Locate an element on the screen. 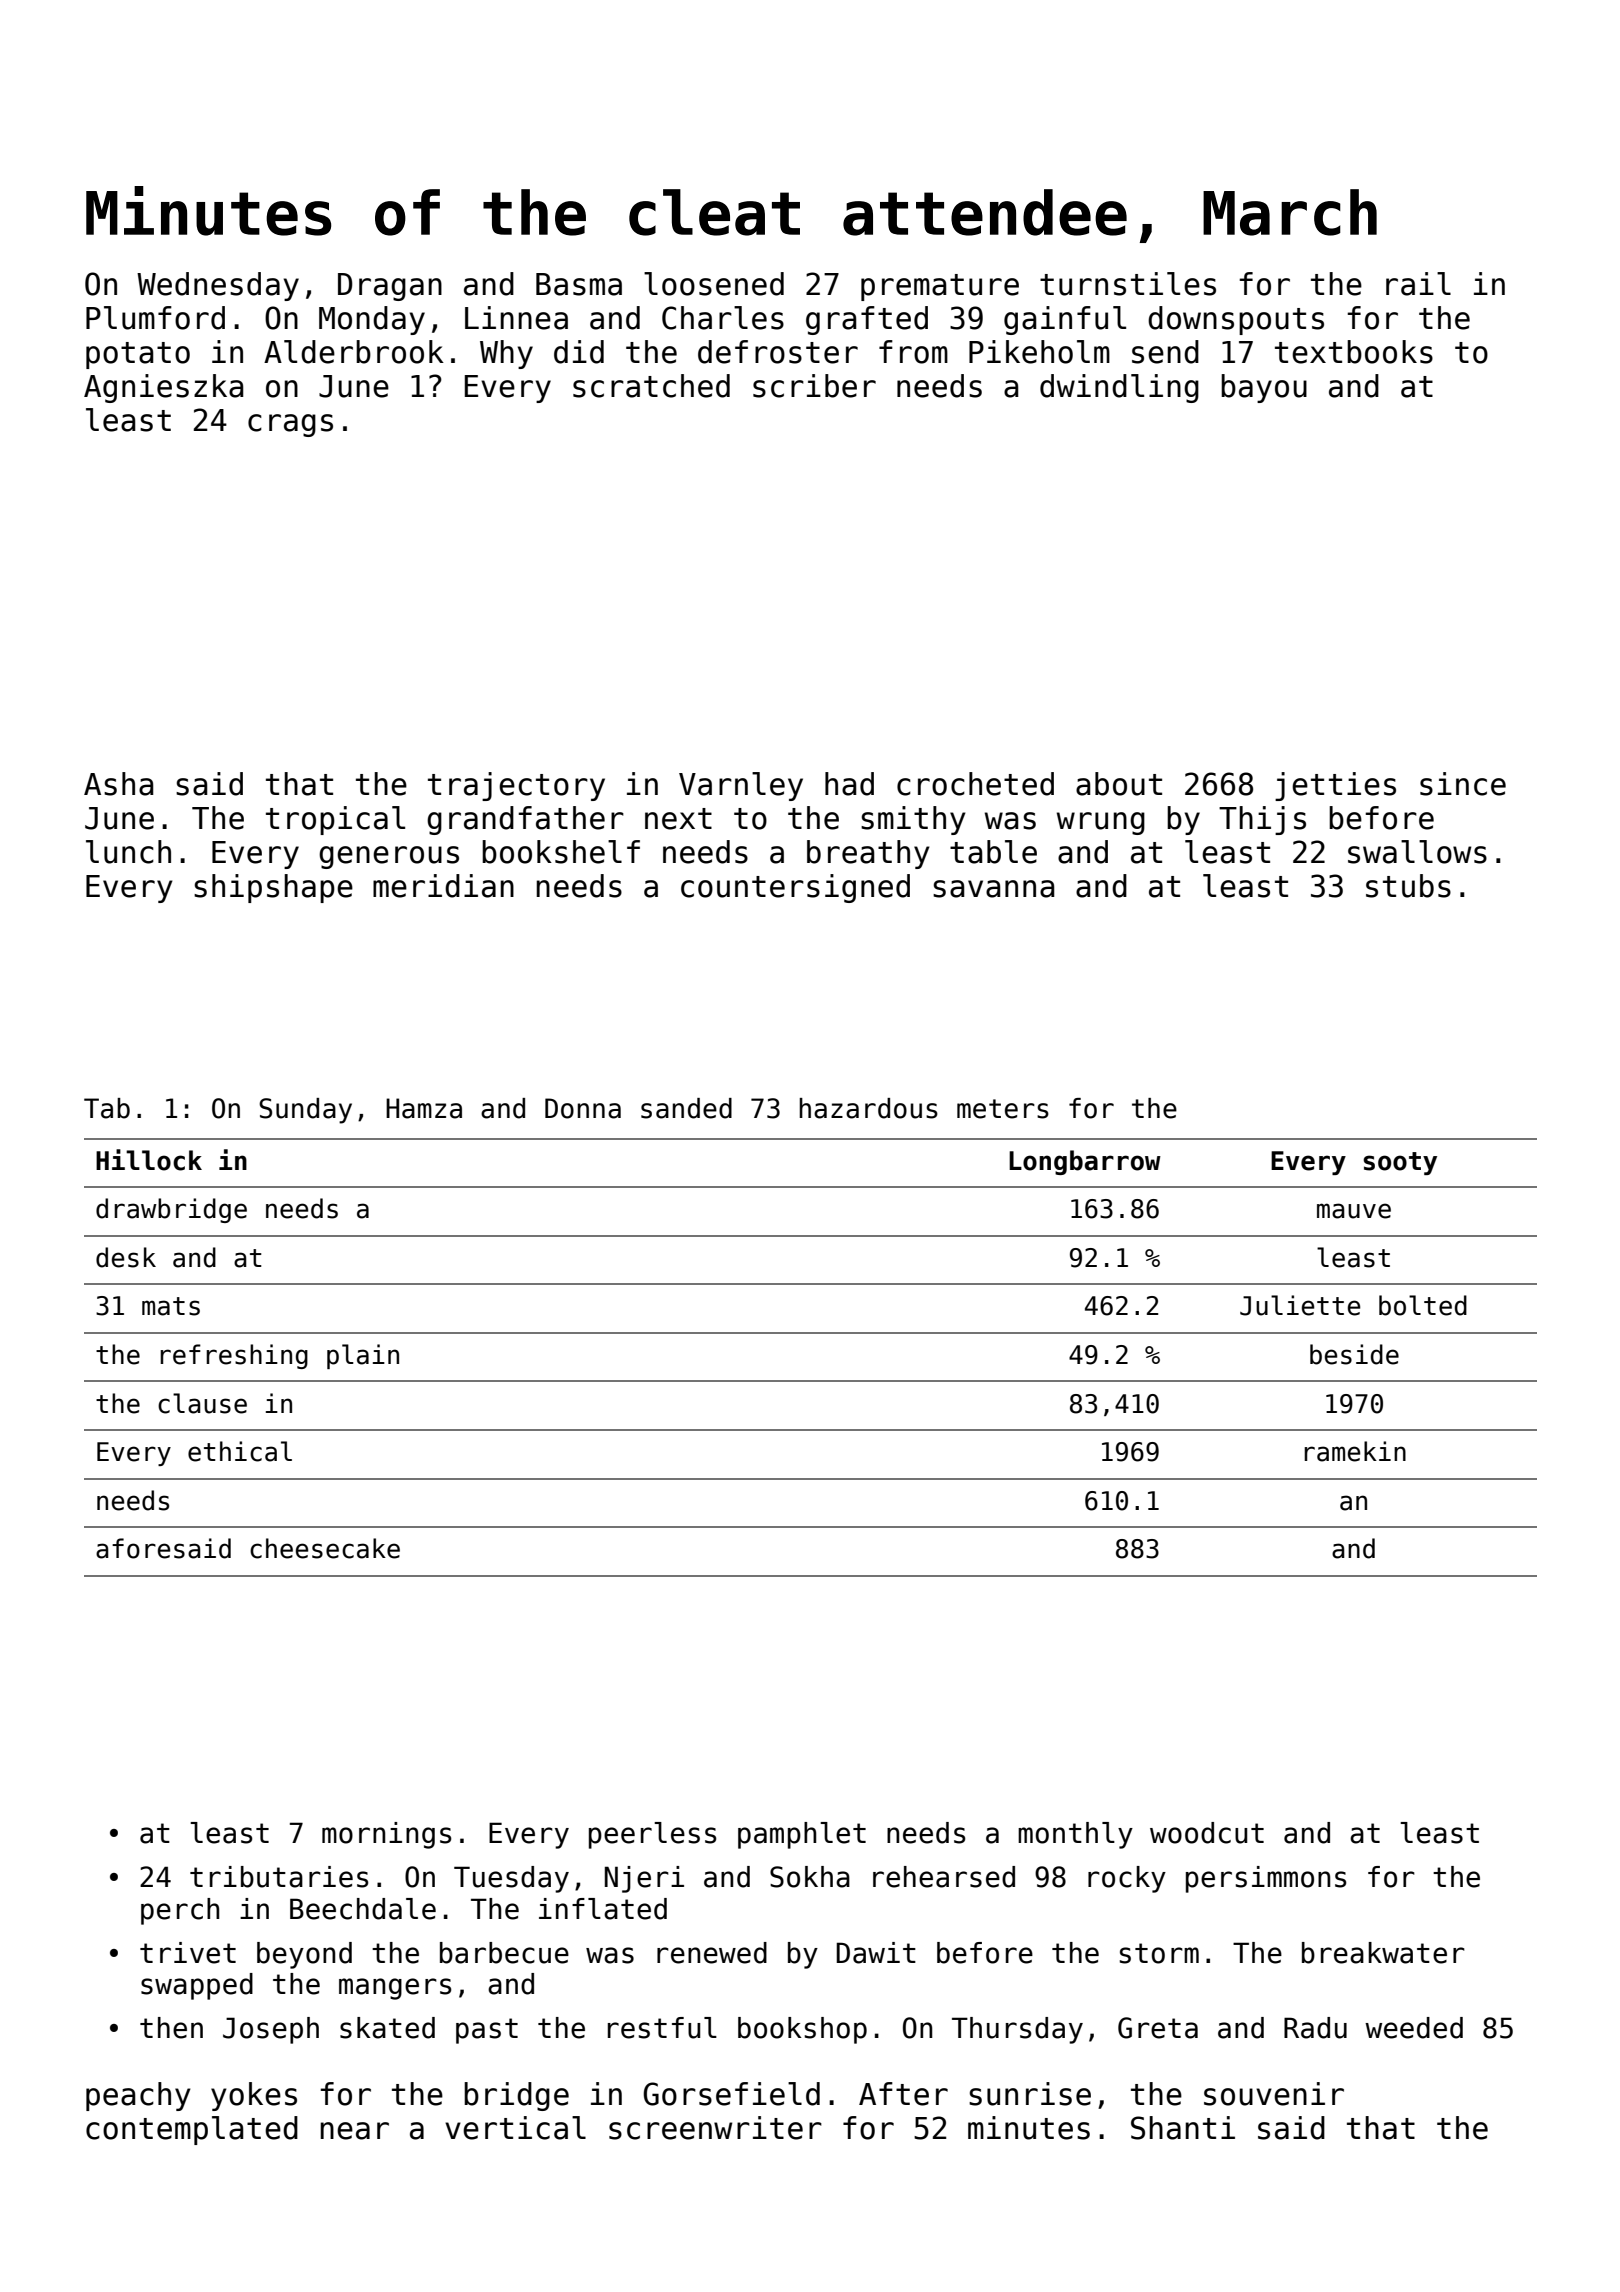 The image size is (1620, 2292). Hillock is located at coordinates (149, 1160).
